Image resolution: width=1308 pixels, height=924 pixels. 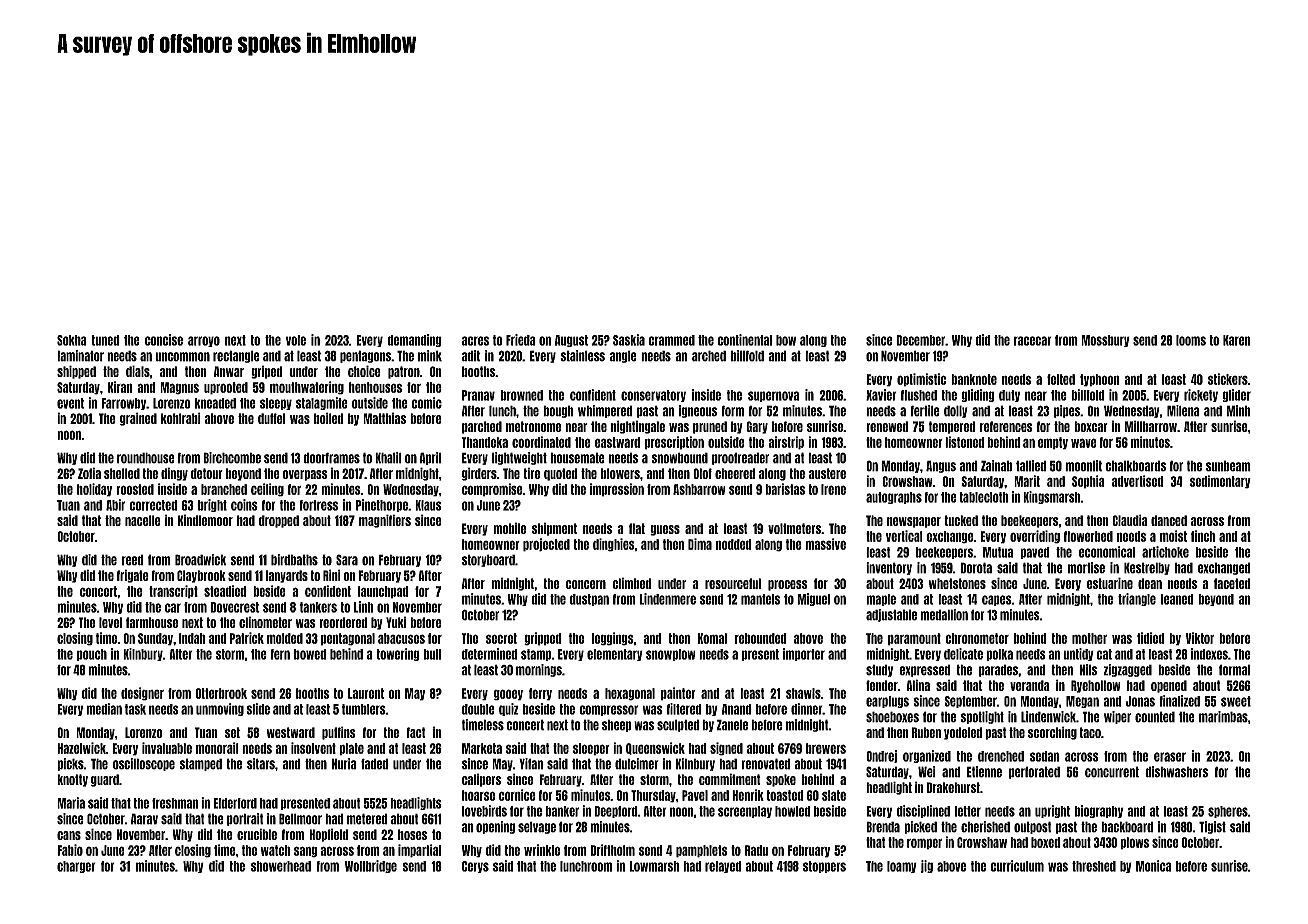 I want to click on Lindenmere, so click(x=667, y=599).
